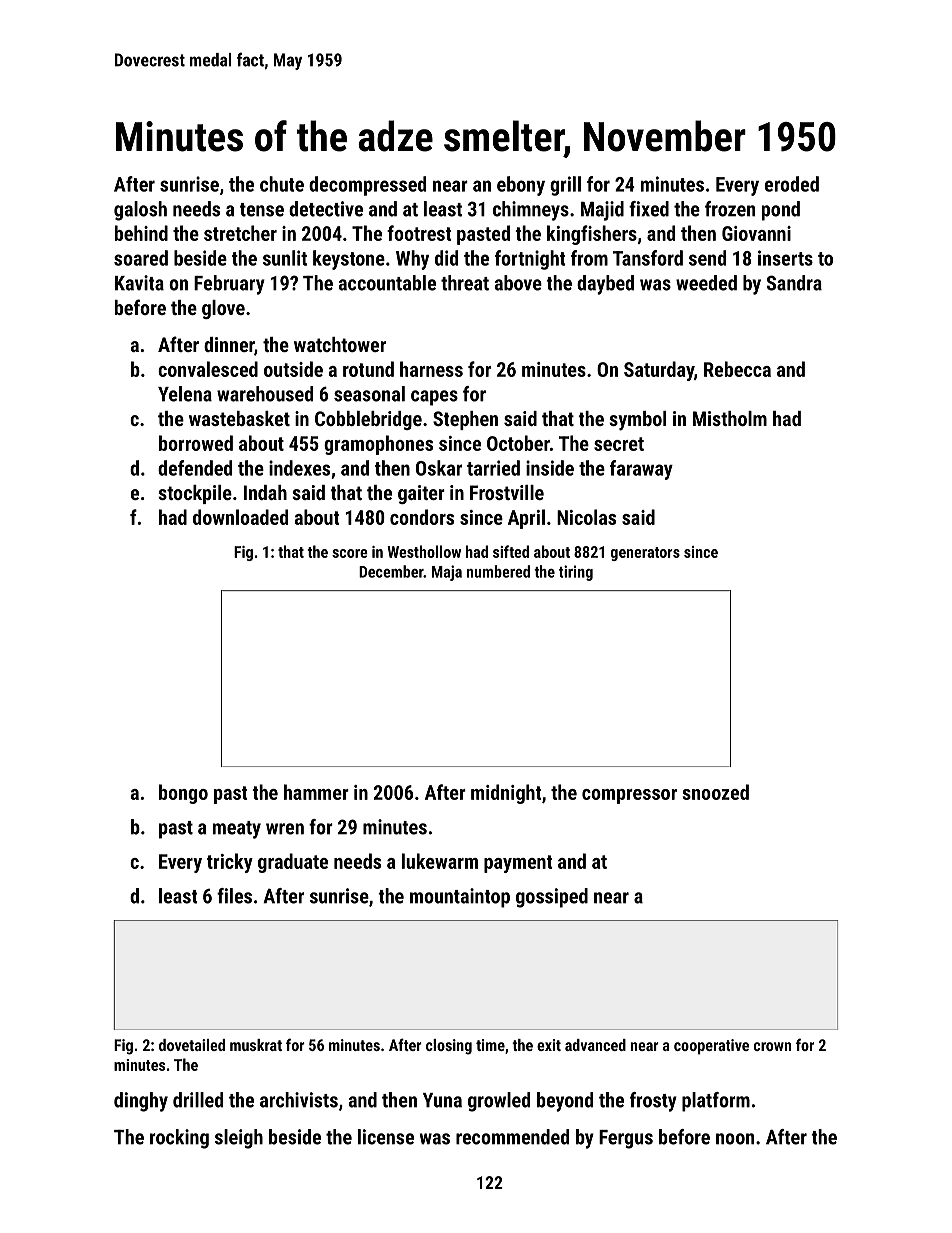 The width and height of the screenshot is (952, 1233). What do you see at coordinates (792, 184) in the screenshot?
I see `eroded` at bounding box center [792, 184].
